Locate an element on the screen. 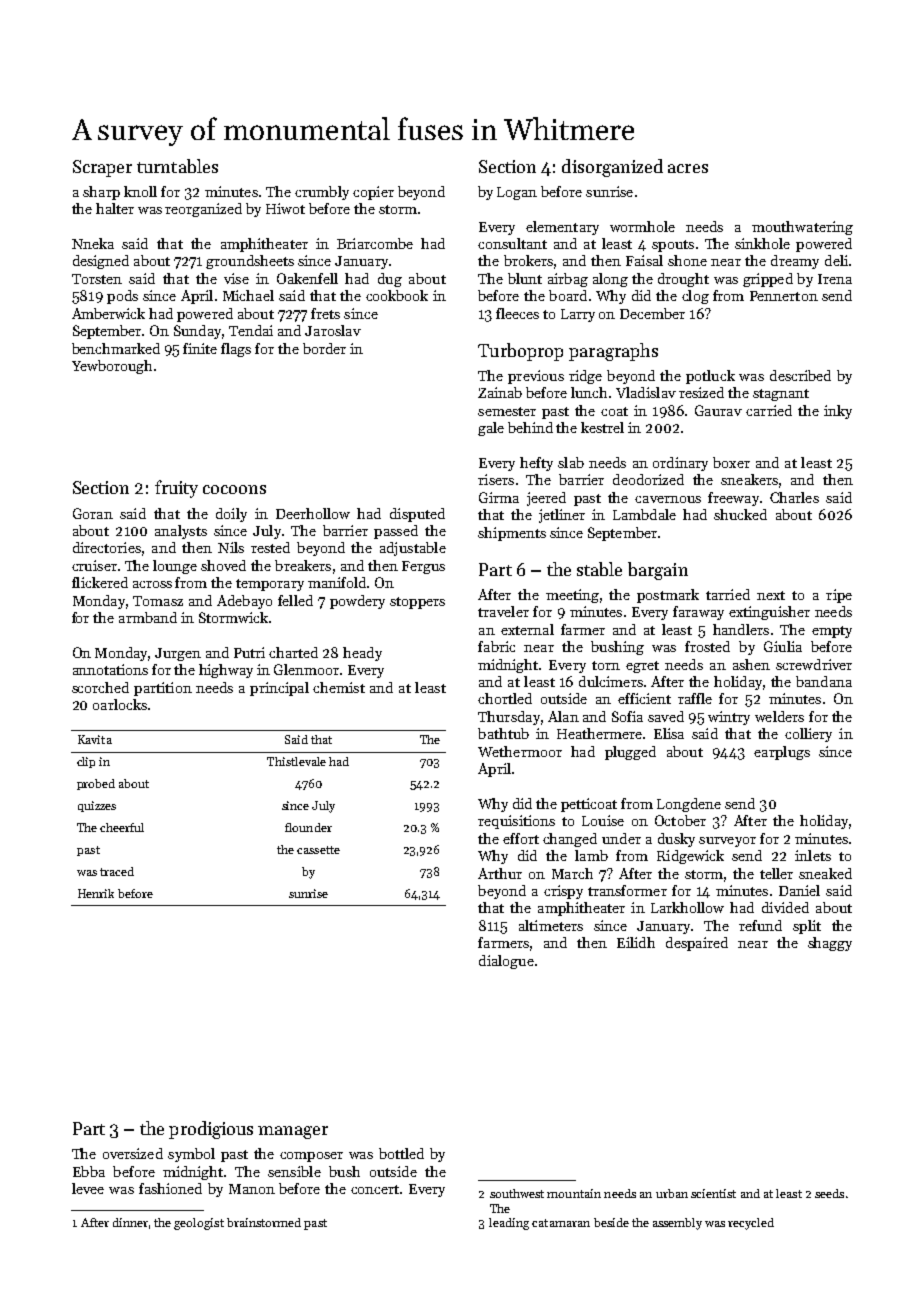 The width and height of the screenshot is (924, 1308). dinner is located at coordinates (130, 1222).
